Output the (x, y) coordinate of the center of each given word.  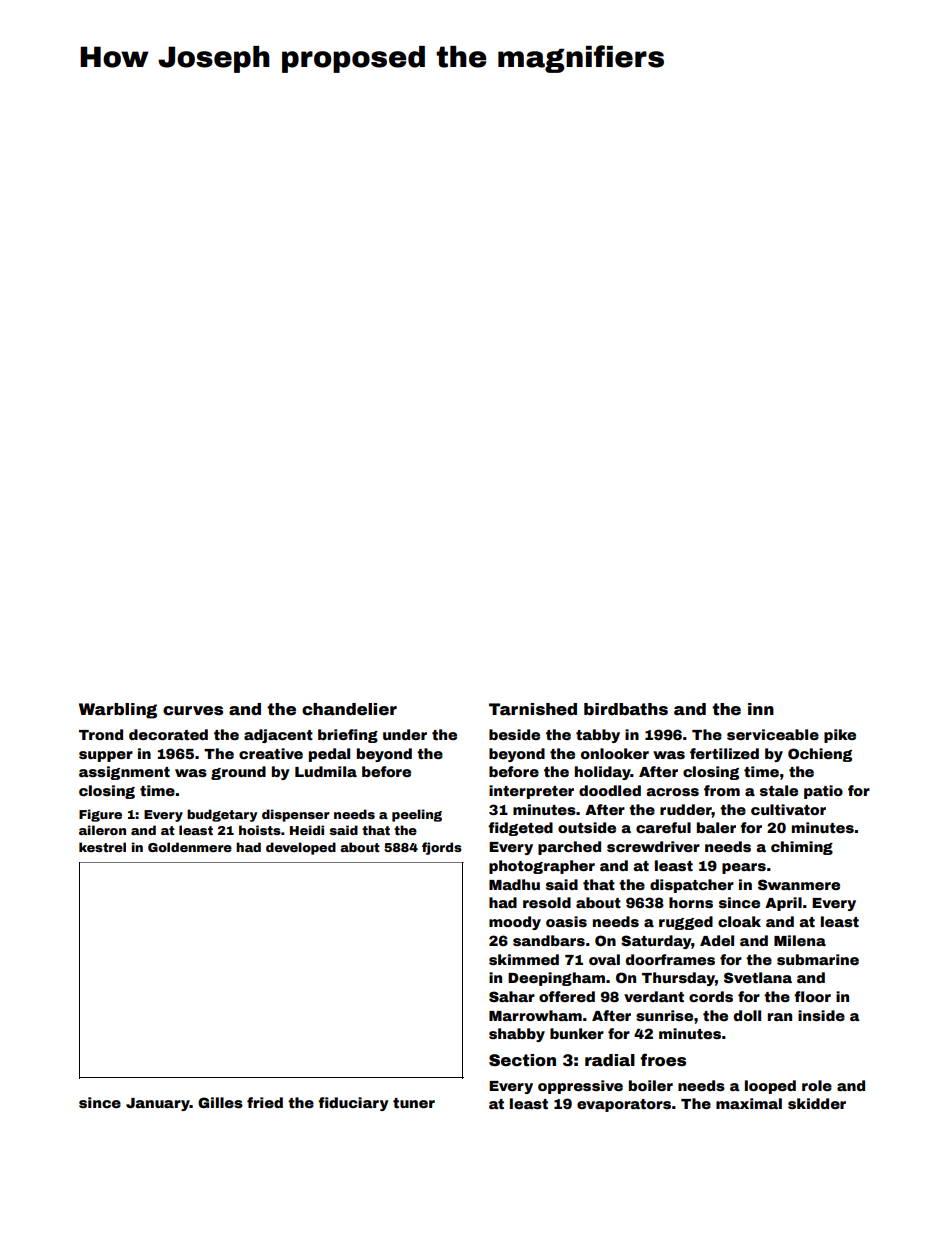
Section (522, 1060)
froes (663, 1060)
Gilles (220, 1102)
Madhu (514, 884)
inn (761, 709)
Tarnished (533, 709)
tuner (414, 1103)
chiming (802, 848)
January (158, 1104)
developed (301, 848)
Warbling (118, 711)
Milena (800, 940)
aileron (102, 830)
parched (569, 848)
